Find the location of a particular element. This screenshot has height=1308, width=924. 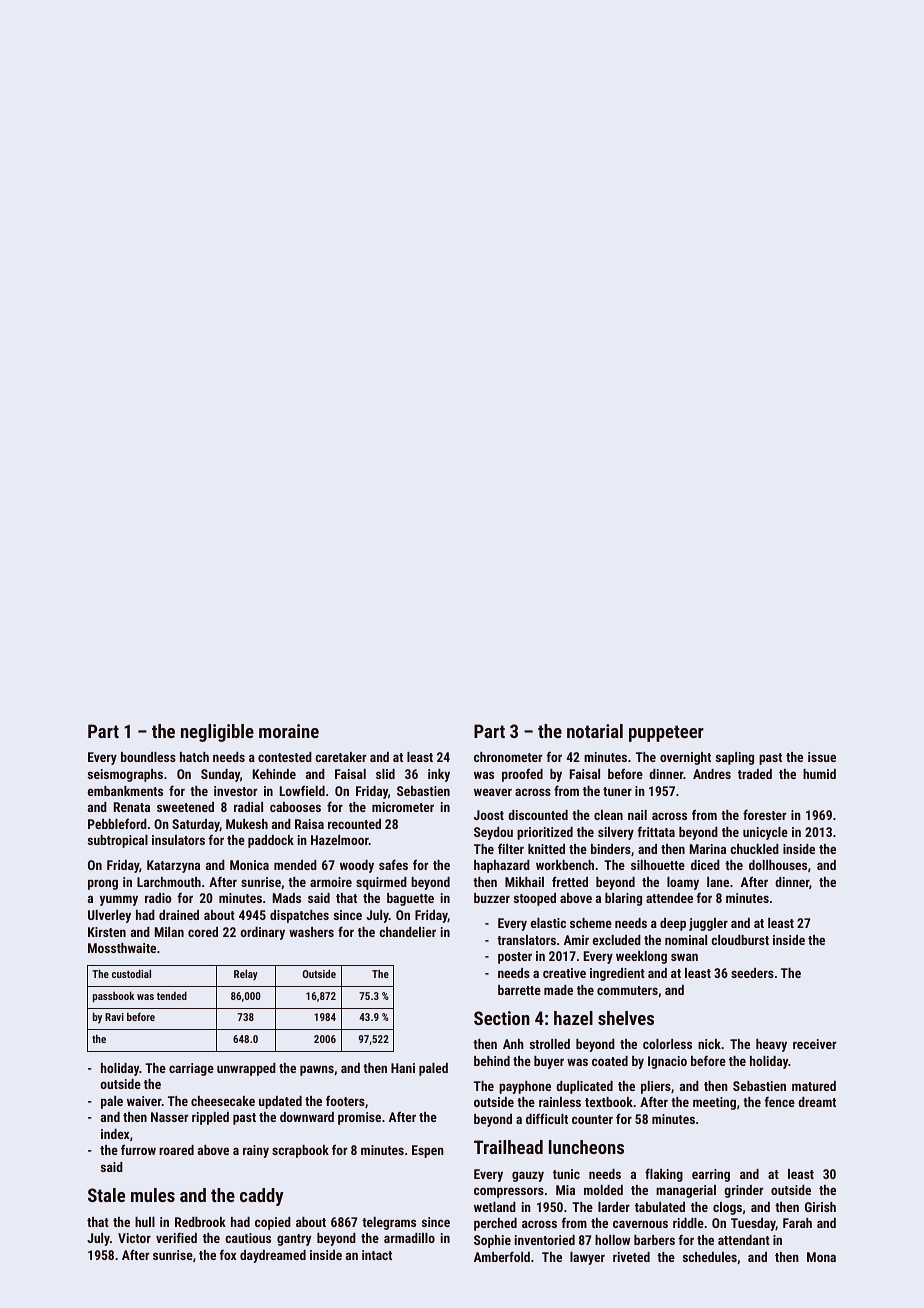

Victor is located at coordinates (134, 1238).
